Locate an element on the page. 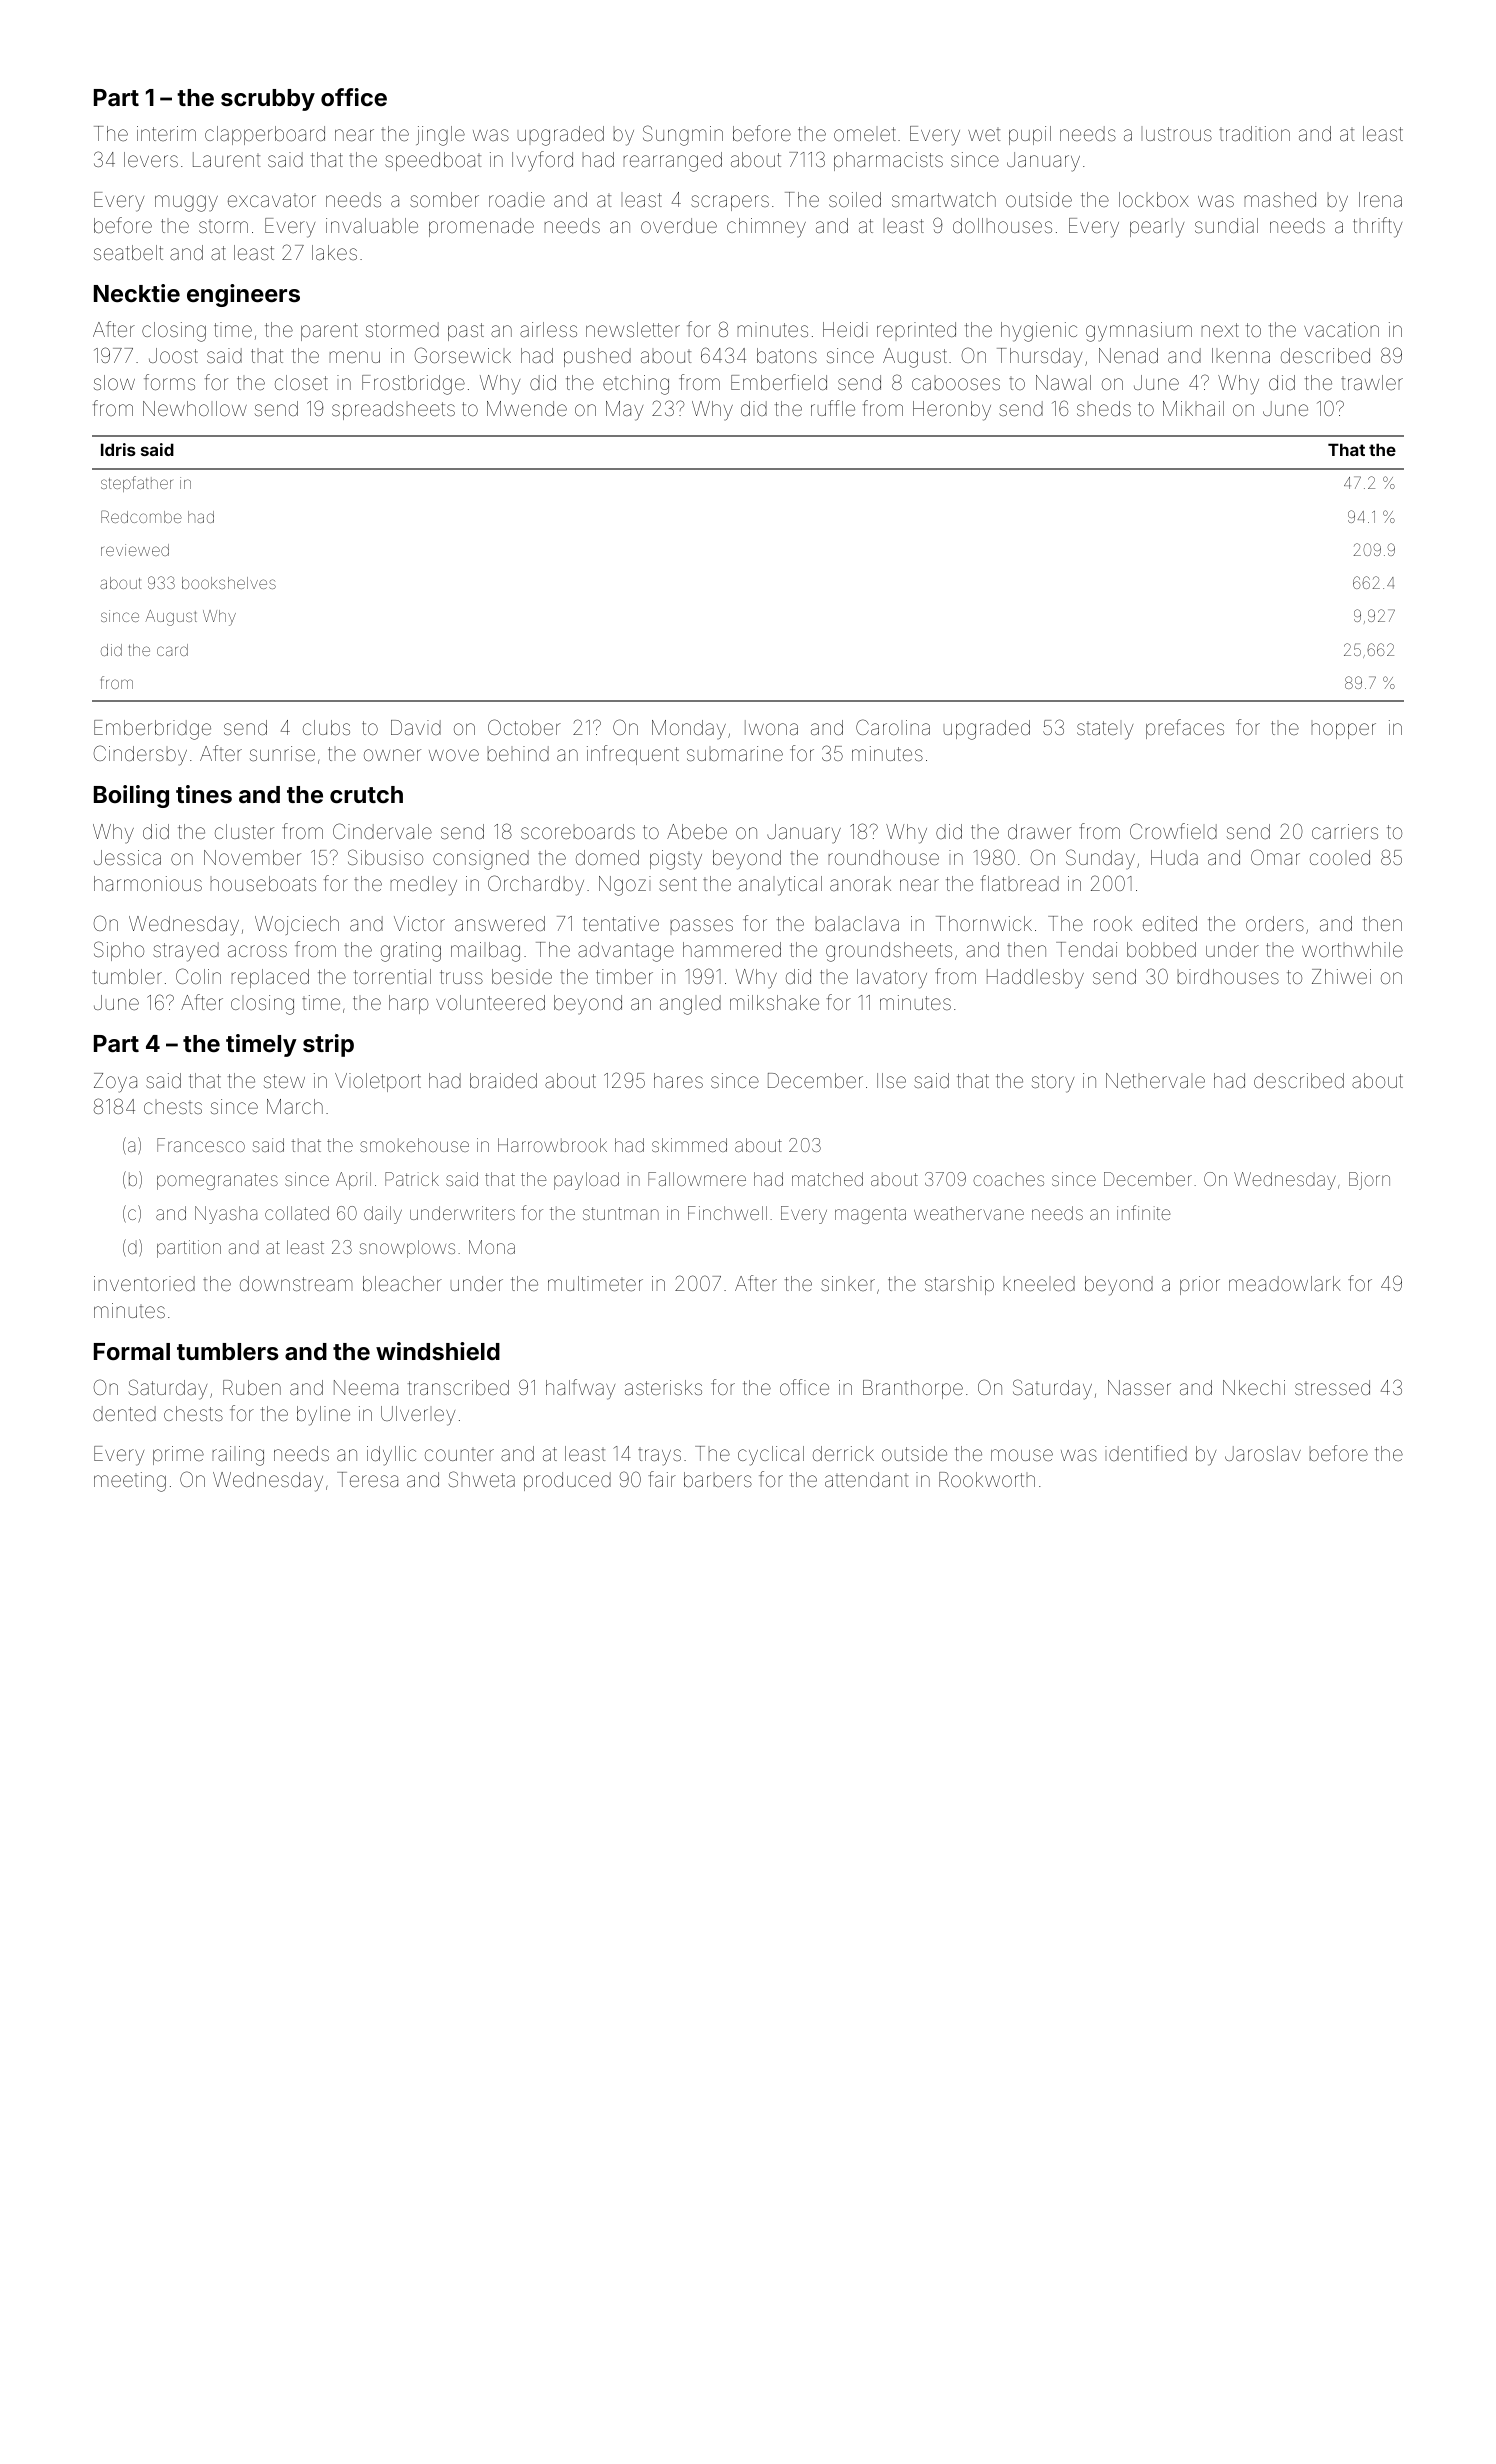 The image size is (1496, 2464). prefaces is located at coordinates (1185, 729).
